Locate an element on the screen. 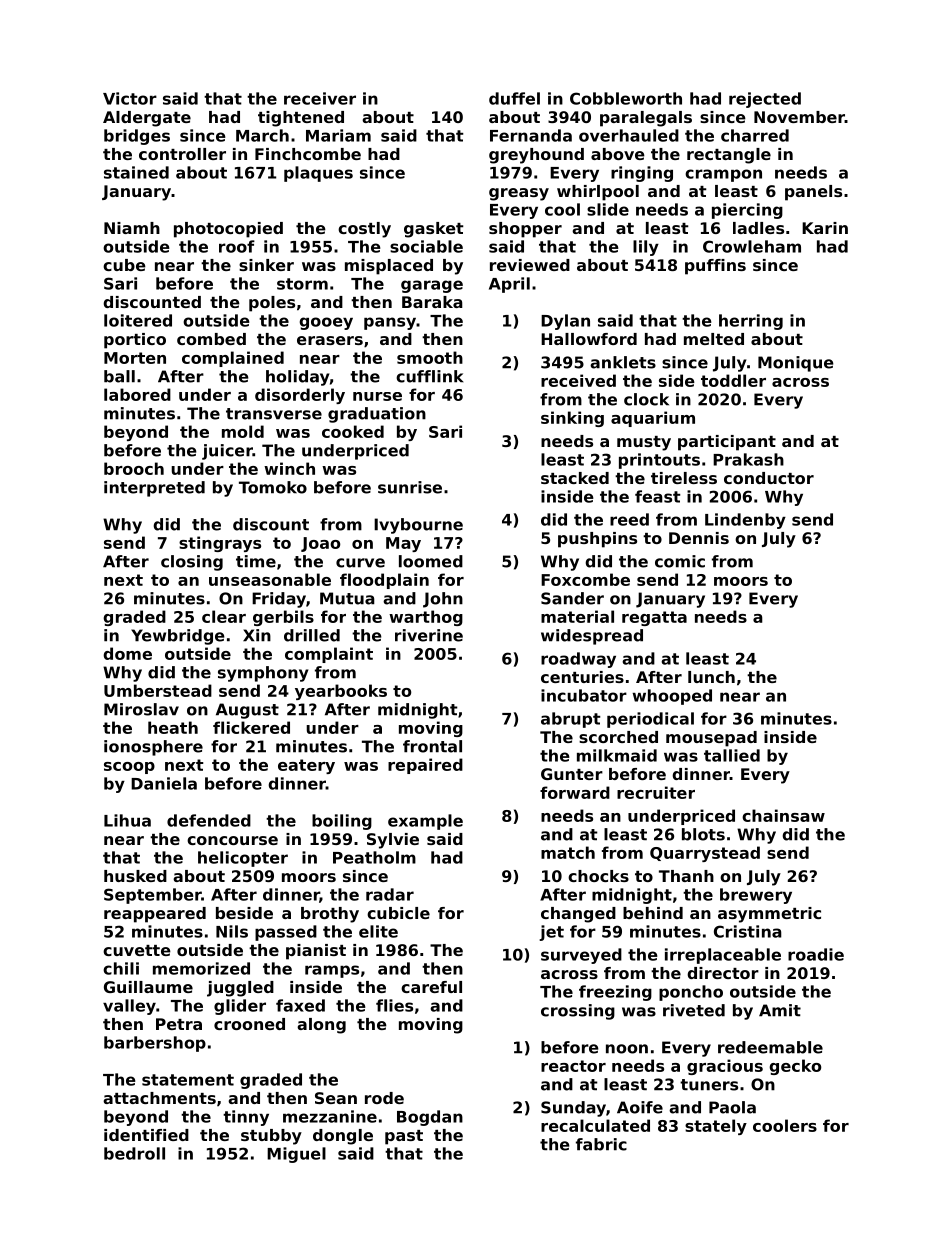  radar is located at coordinates (390, 894).
